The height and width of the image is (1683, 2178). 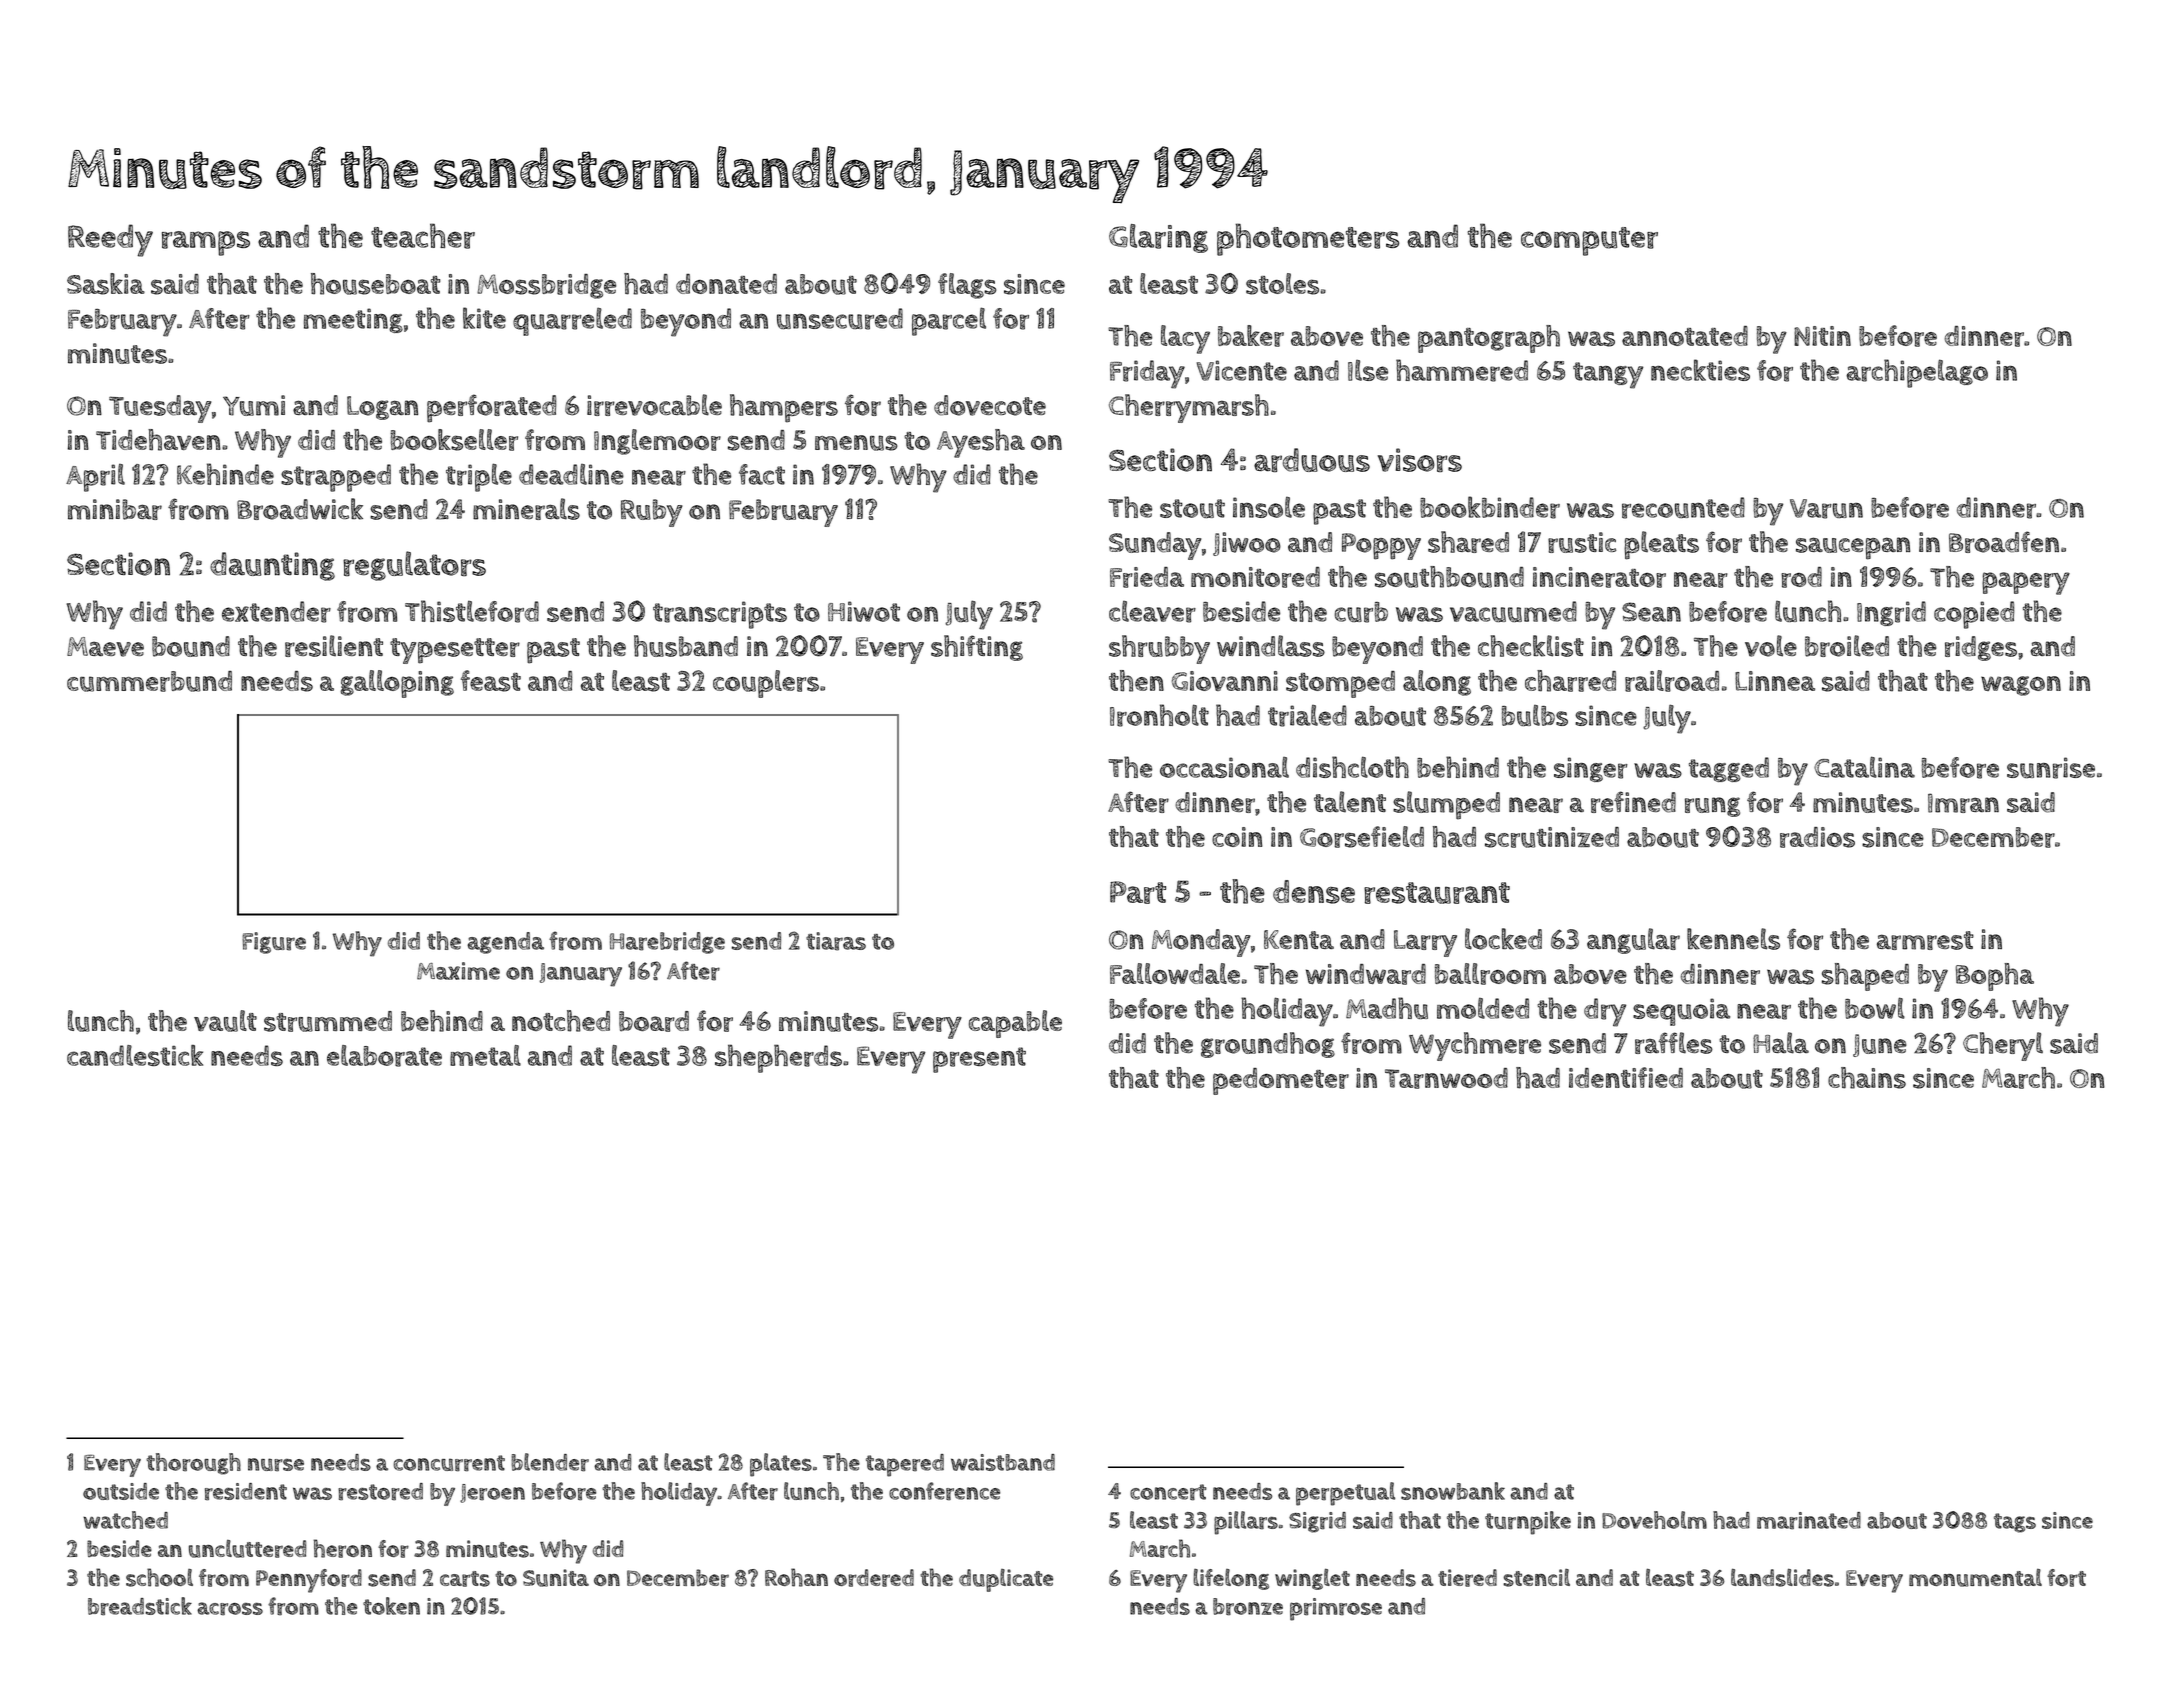 What do you see at coordinates (1158, 238) in the image?
I see `Glaring` at bounding box center [1158, 238].
